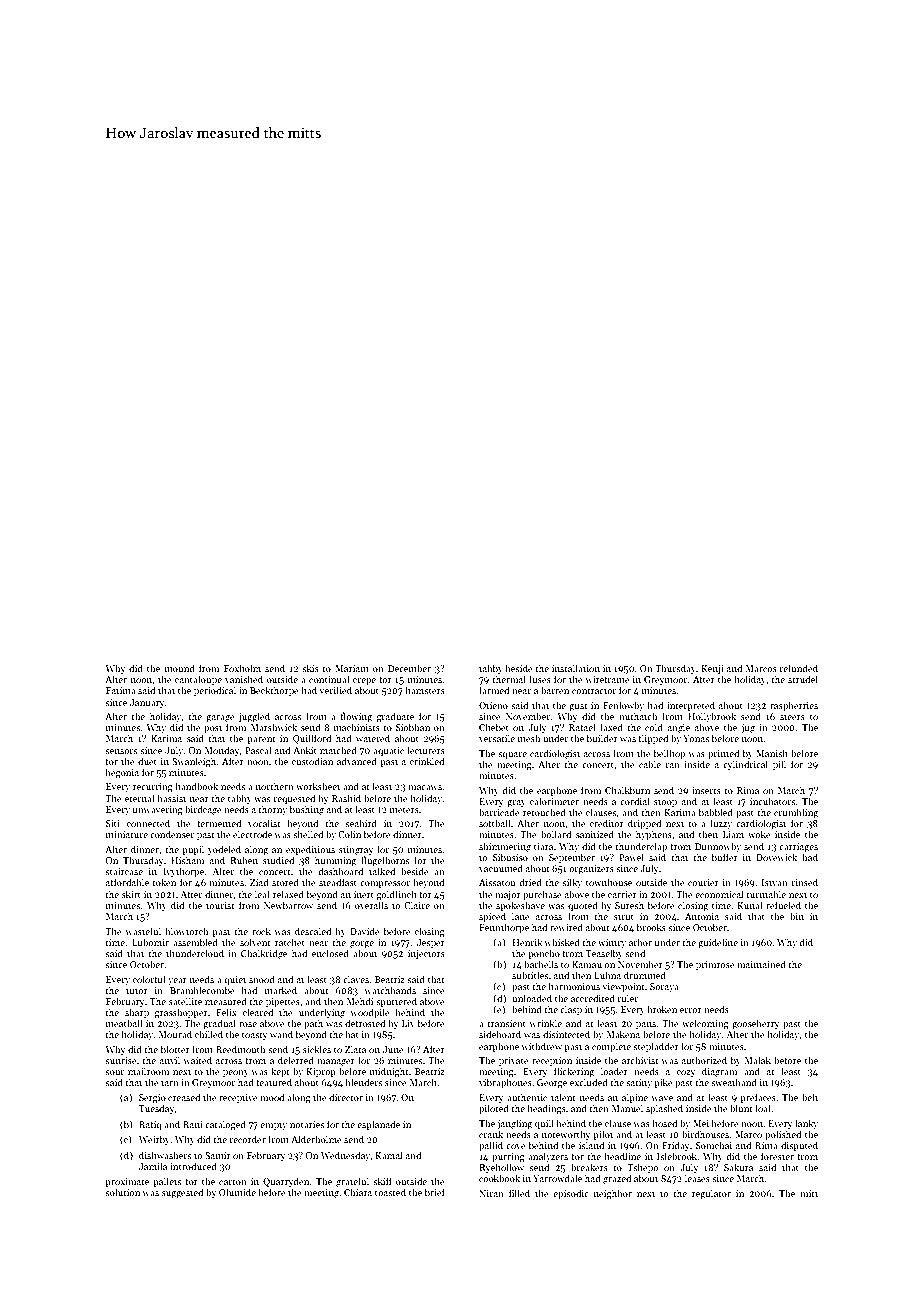 The width and height of the document is (924, 1308). Describe the element at coordinates (712, 669) in the document. I see `Kenji` at that location.
